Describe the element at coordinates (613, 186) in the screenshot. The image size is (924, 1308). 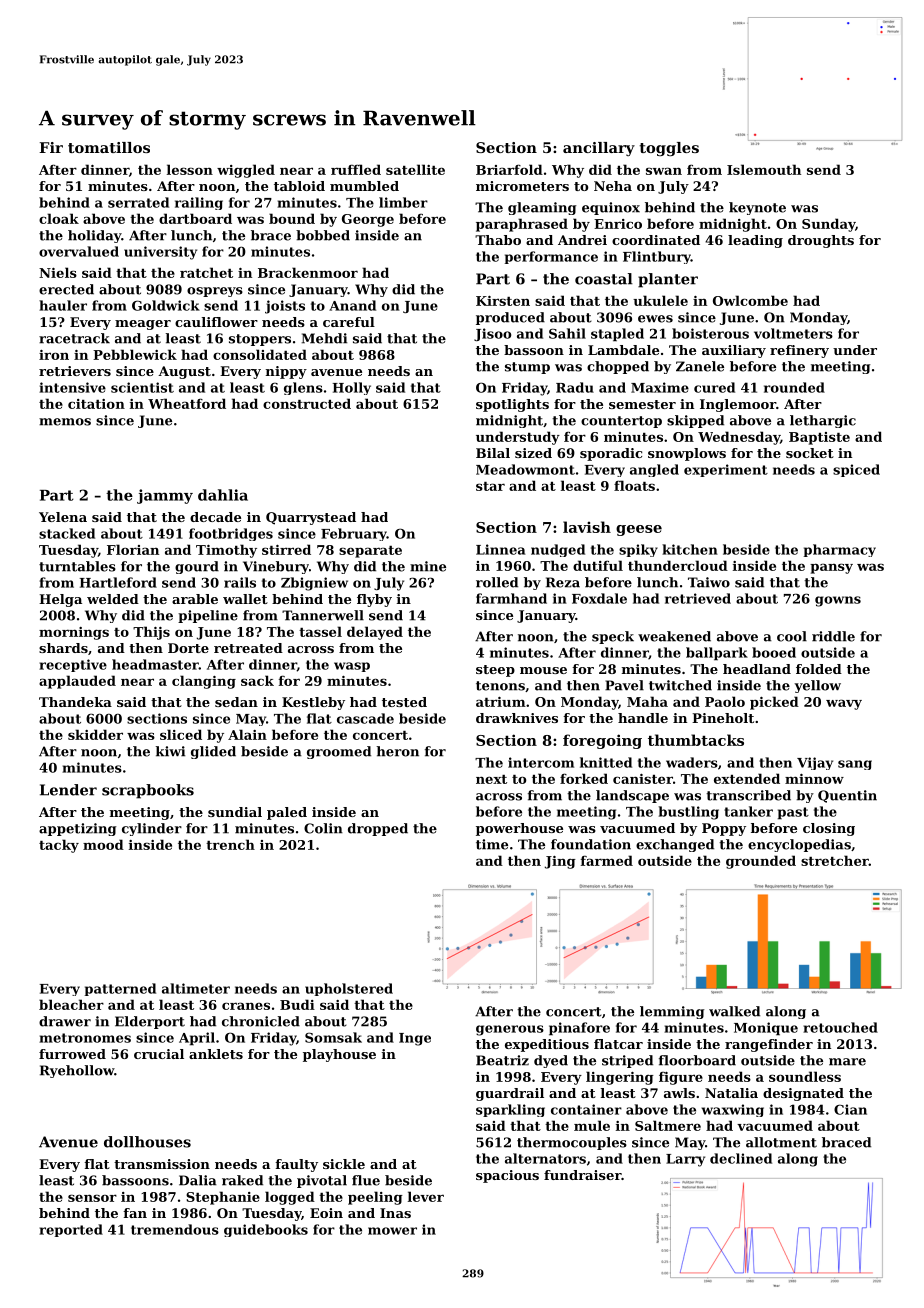
I see `Neha` at that location.
